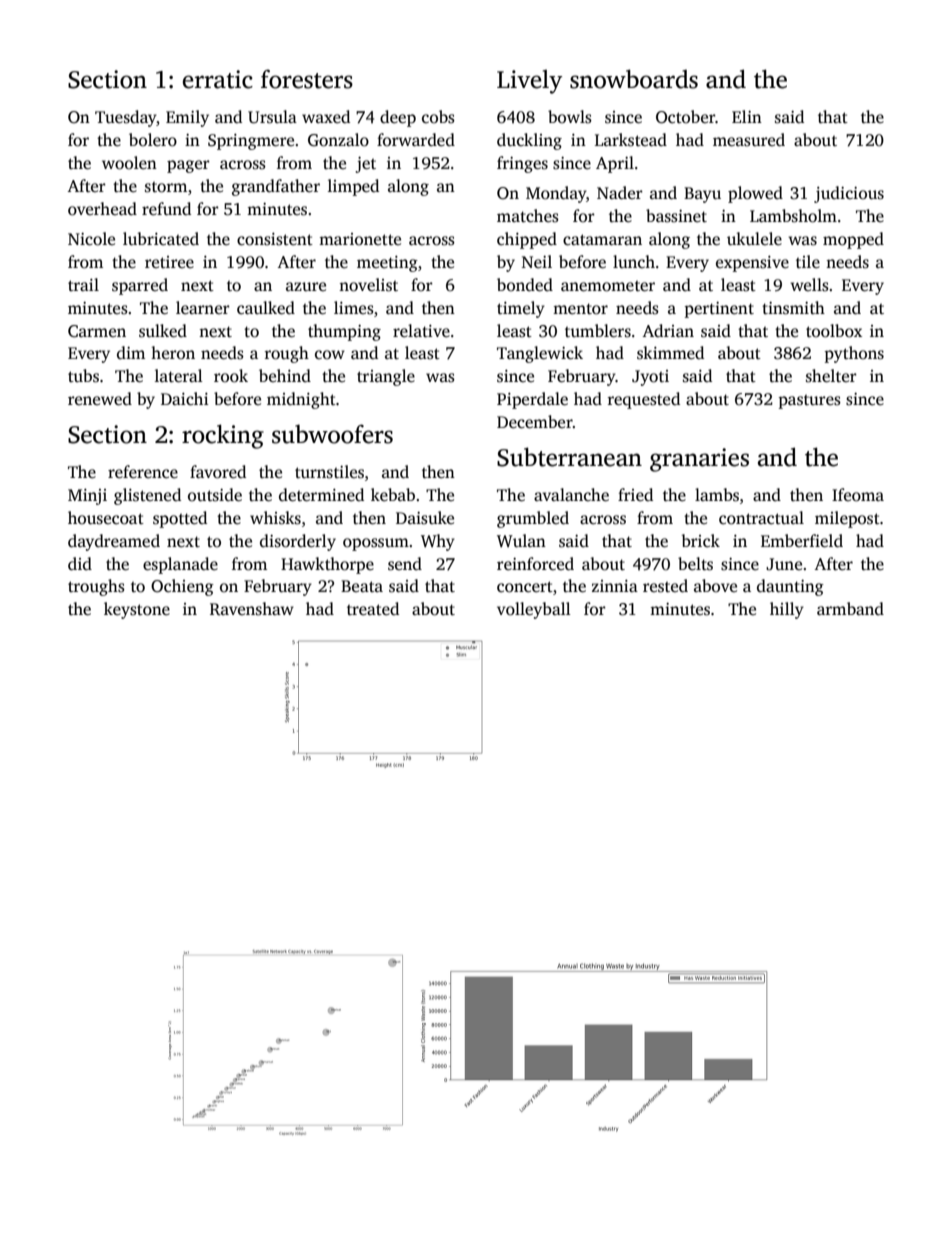 This page has height=1233, width=952. I want to click on Elin, so click(747, 116).
